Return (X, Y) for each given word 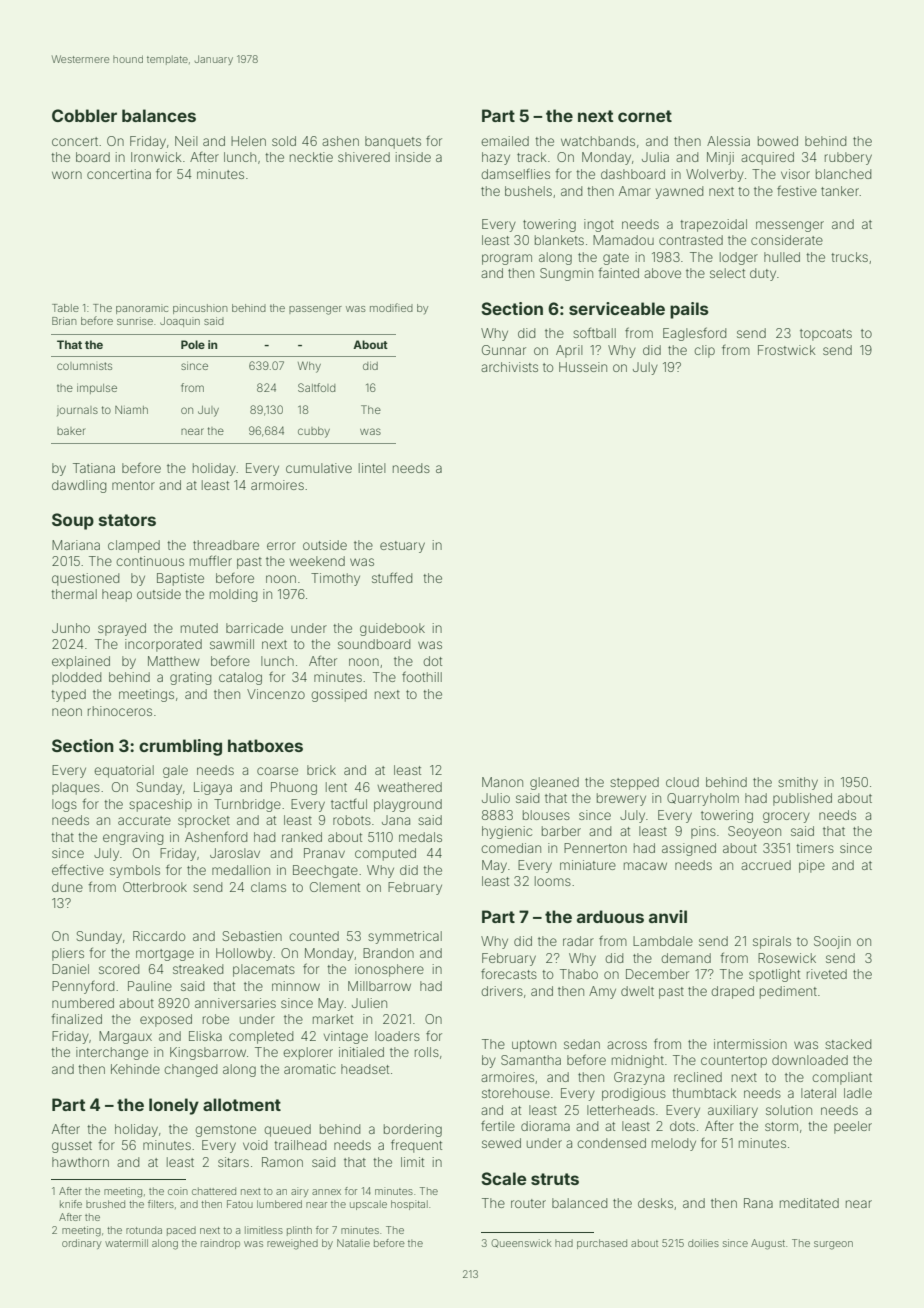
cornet (645, 116)
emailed (505, 141)
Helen (248, 141)
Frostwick (787, 350)
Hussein (583, 367)
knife (71, 1204)
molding (234, 595)
